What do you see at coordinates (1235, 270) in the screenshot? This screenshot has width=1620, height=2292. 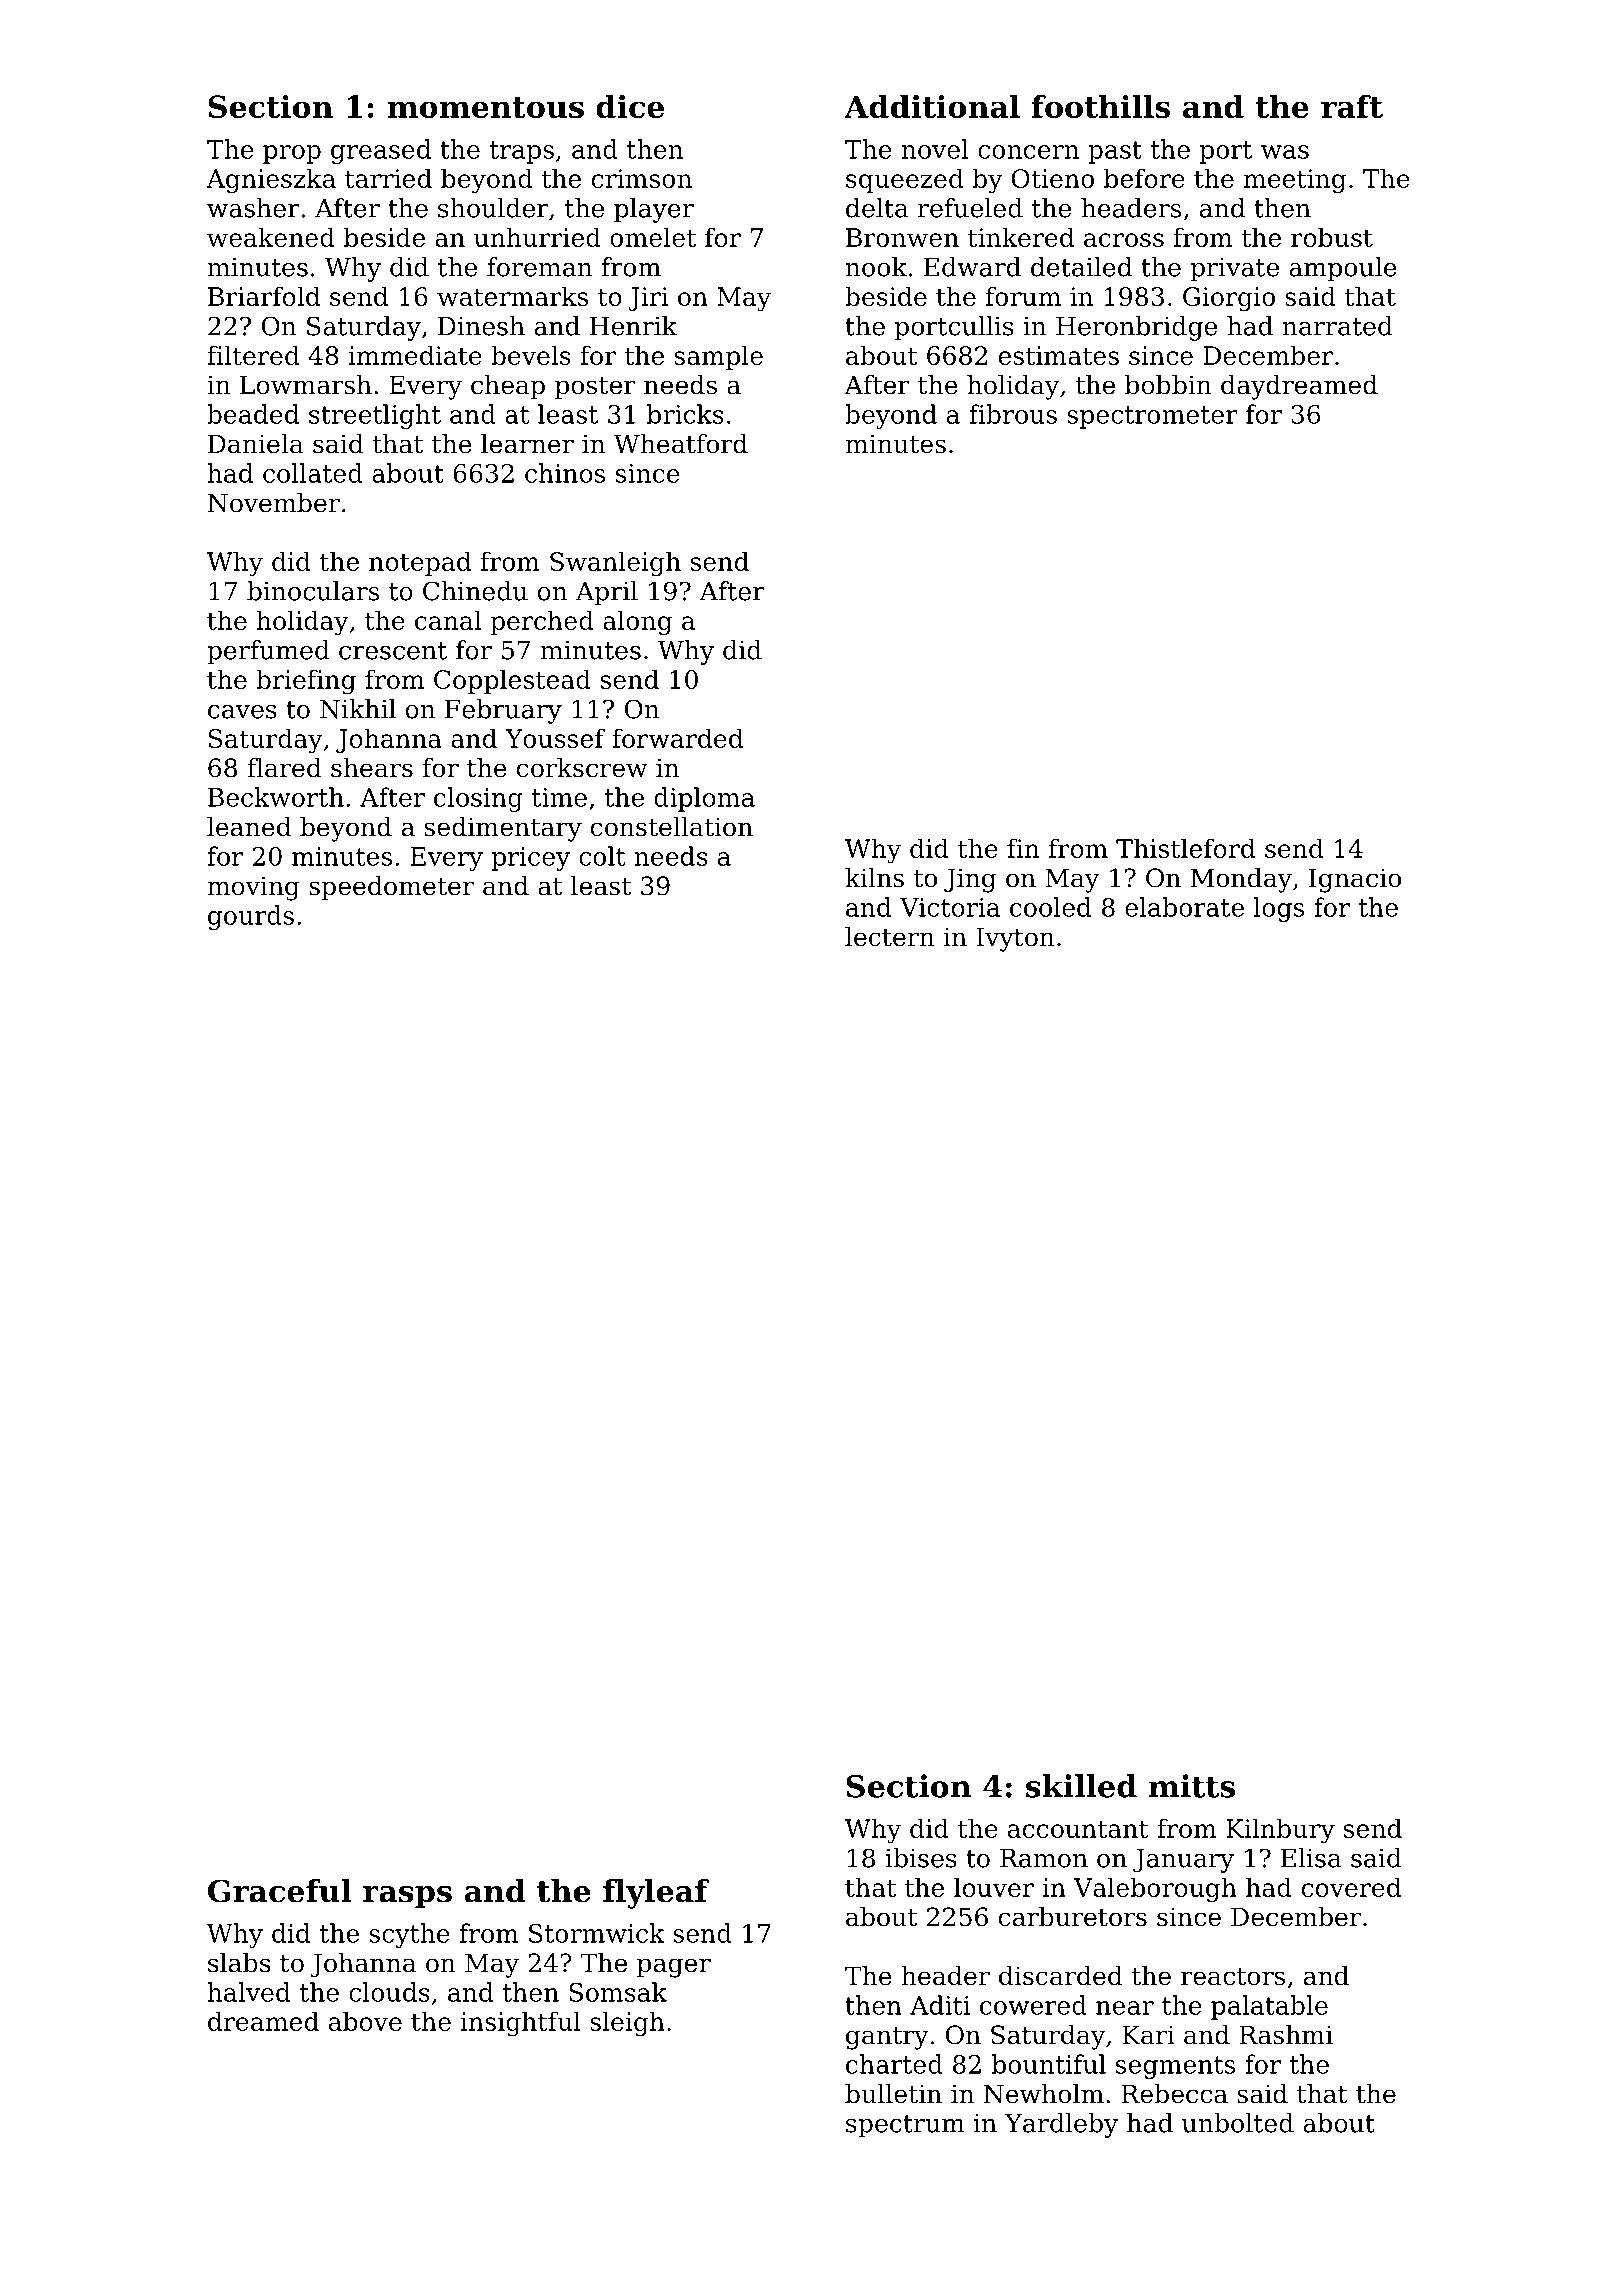 I see `private` at bounding box center [1235, 270].
